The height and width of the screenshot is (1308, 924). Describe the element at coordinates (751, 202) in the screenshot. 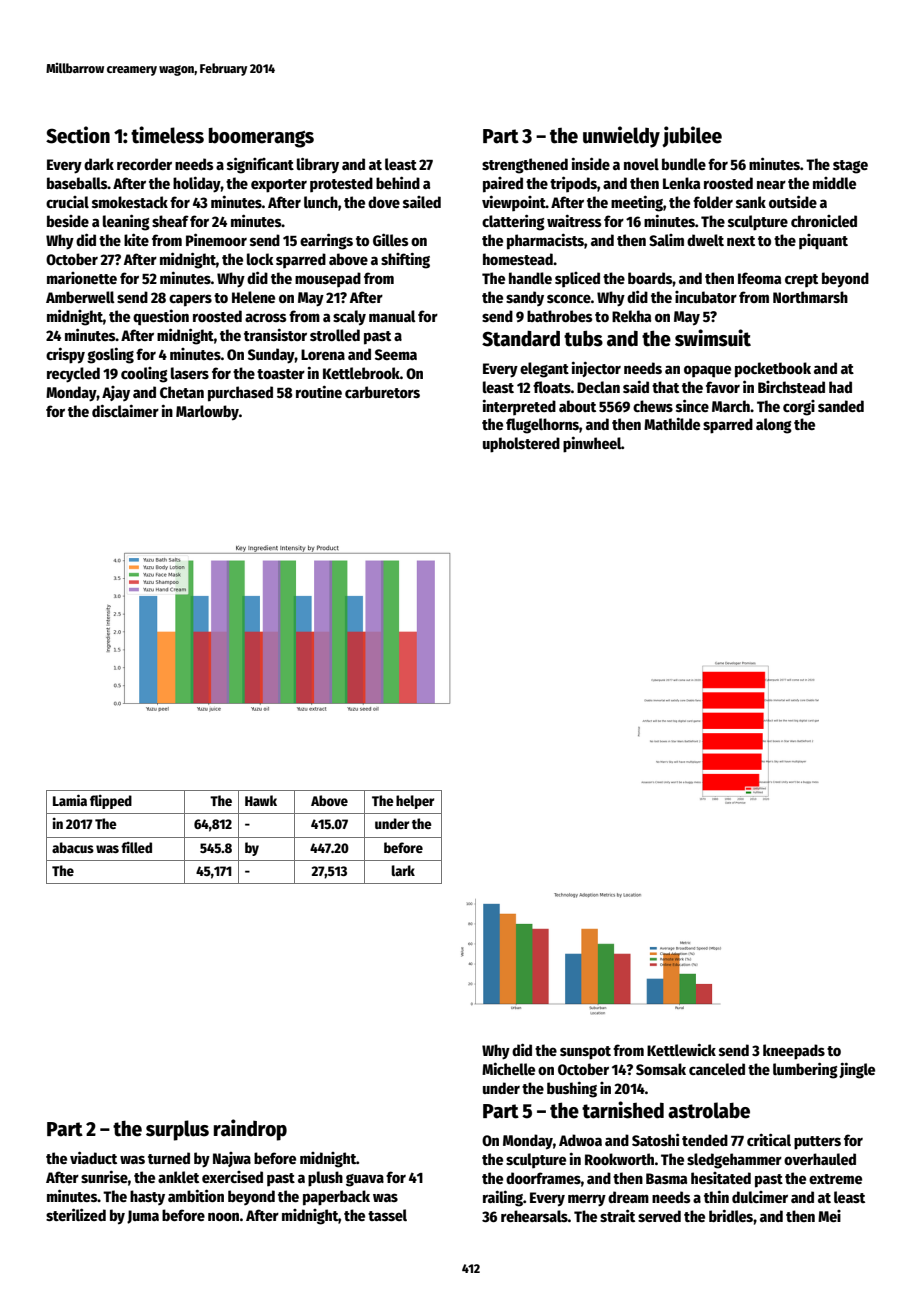

I see `sank` at that location.
